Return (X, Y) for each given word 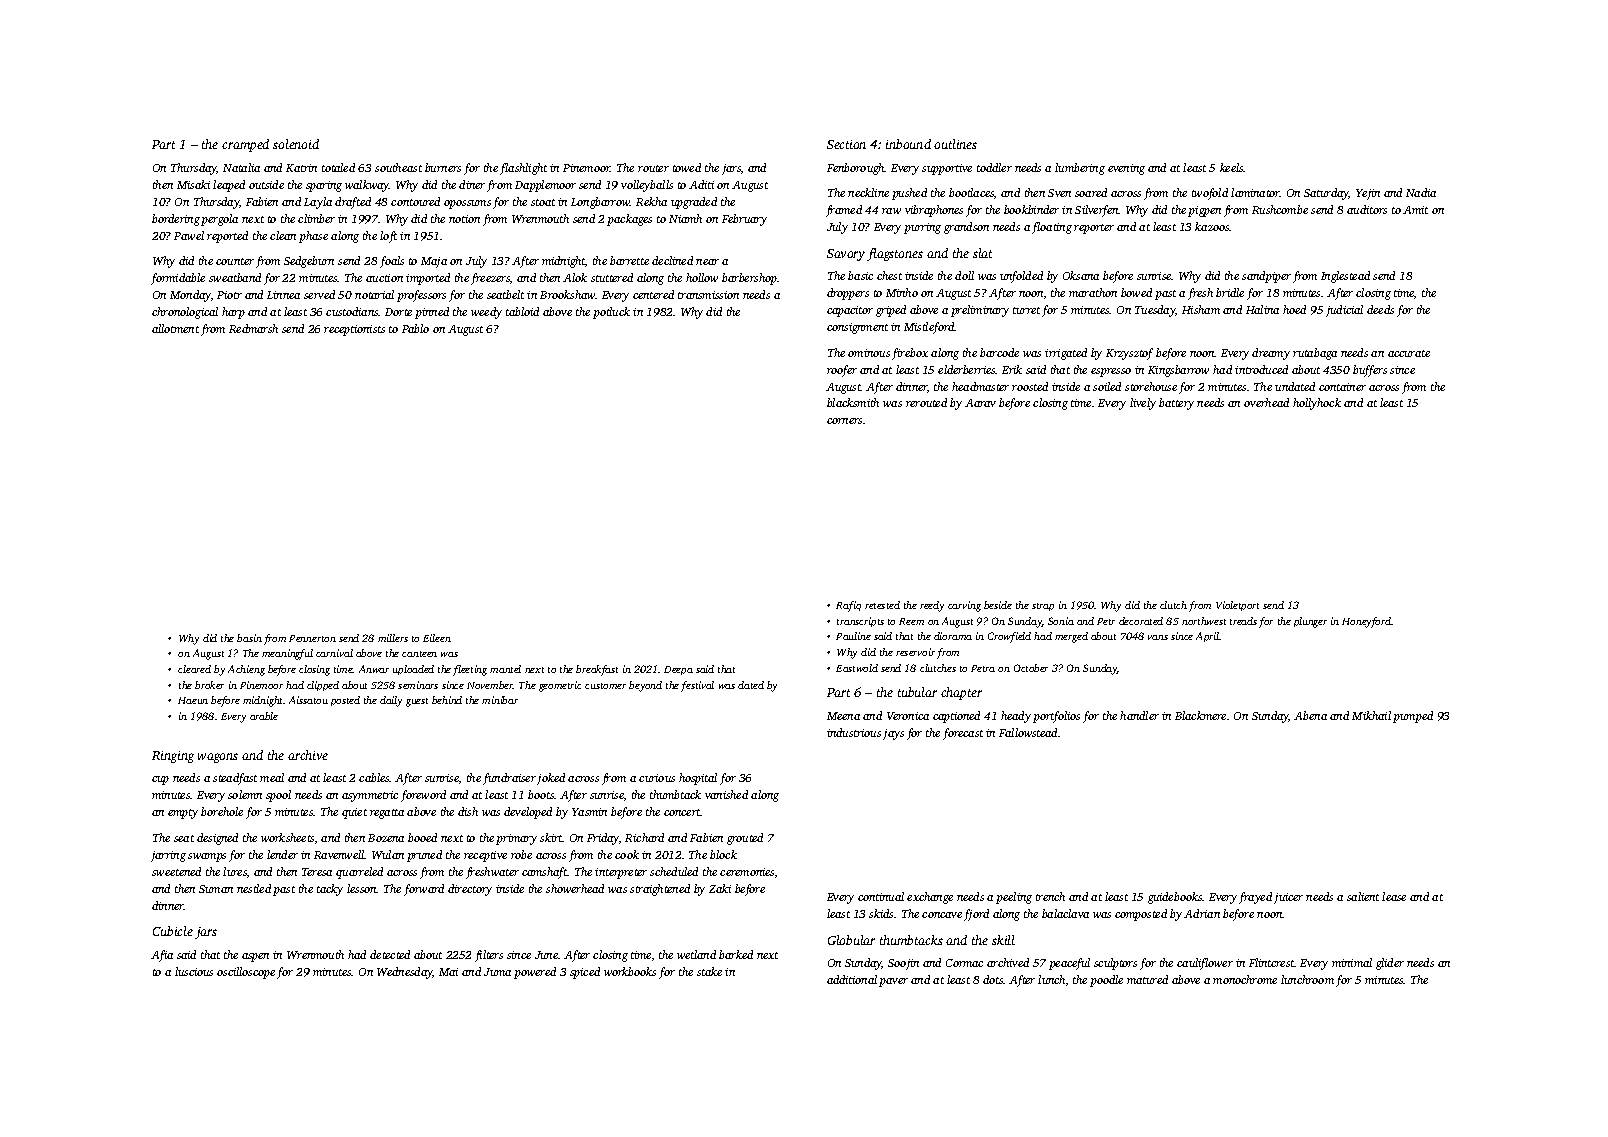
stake (709, 971)
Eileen (437, 638)
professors (421, 296)
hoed (1294, 309)
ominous (869, 353)
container (1342, 387)
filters (489, 956)
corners (844, 421)
